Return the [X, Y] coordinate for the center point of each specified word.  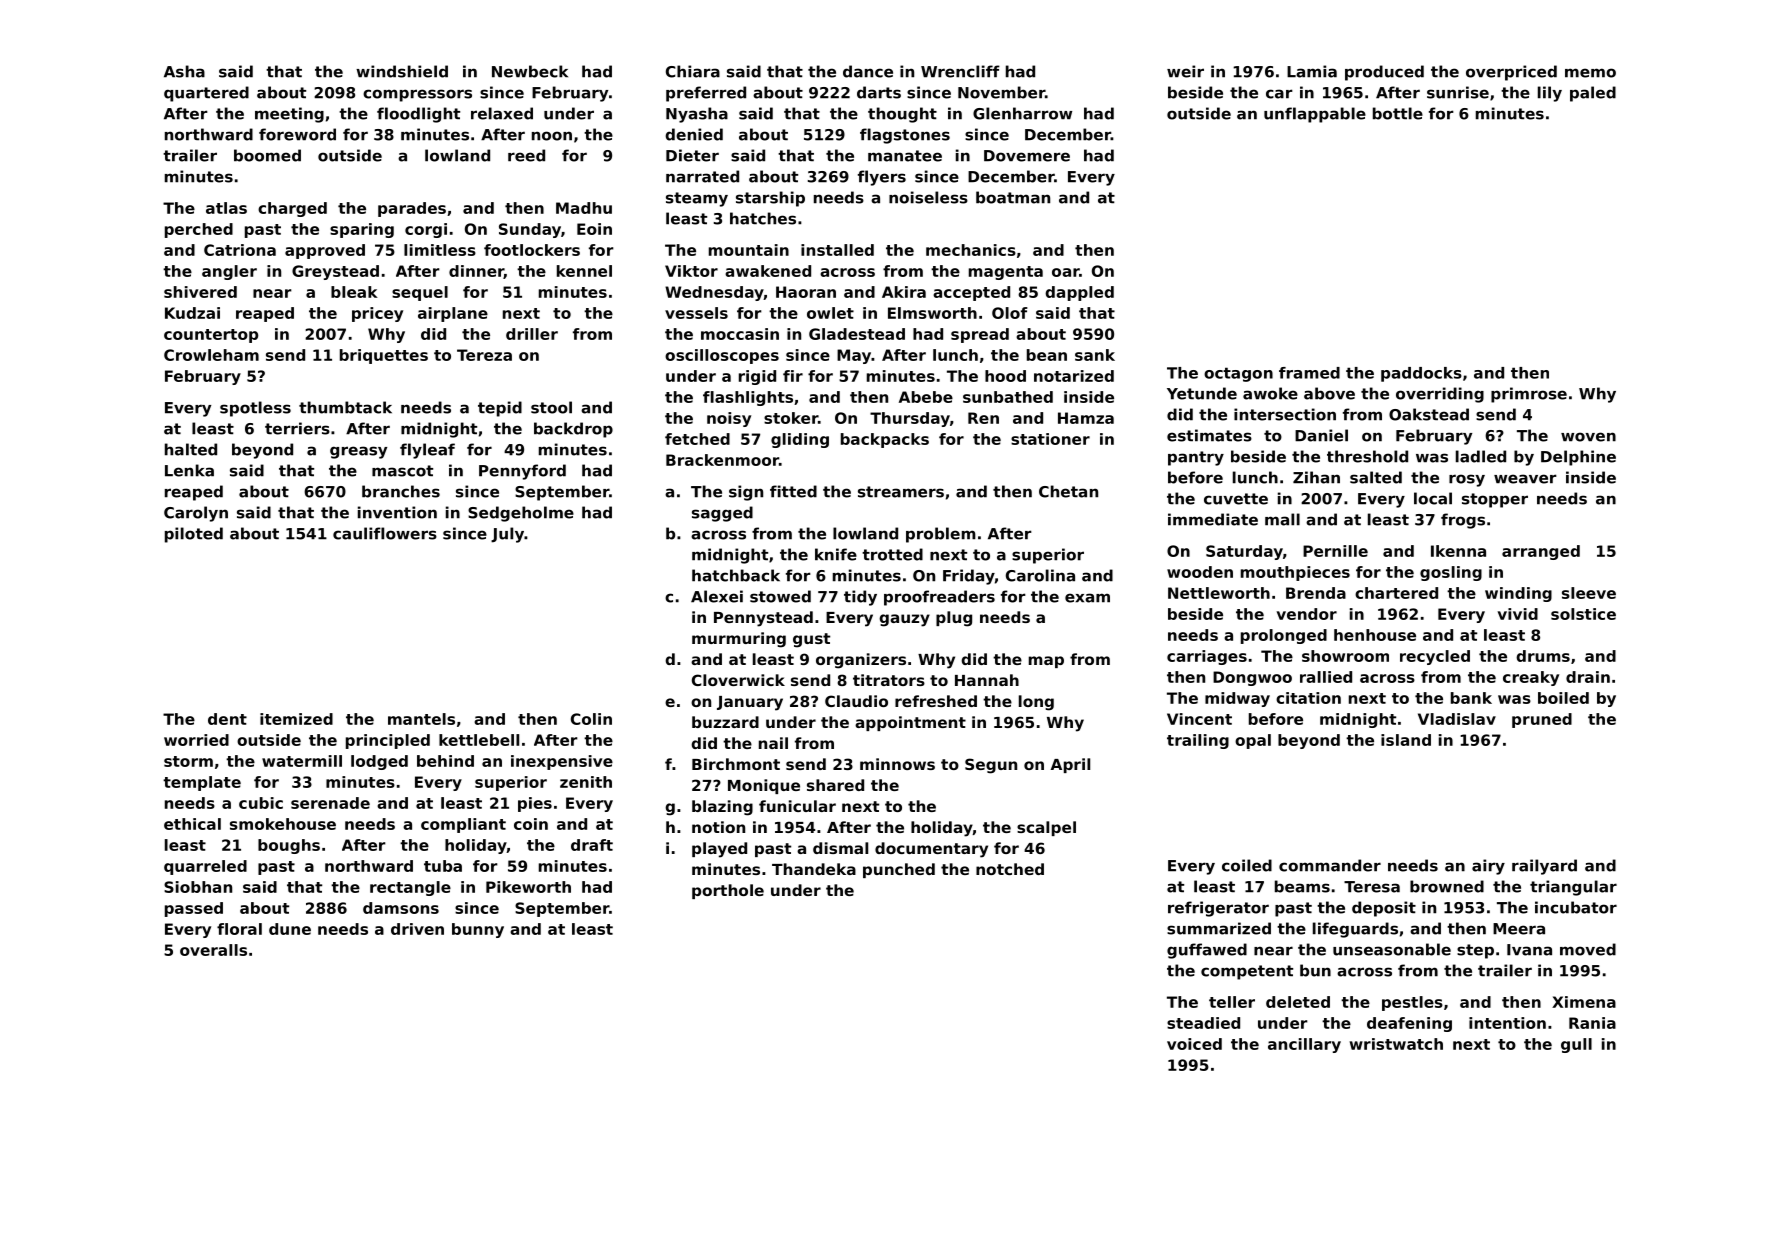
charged [292, 209]
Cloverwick [738, 680]
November [1001, 92]
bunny [478, 930]
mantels [421, 719]
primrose [1529, 395]
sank [1095, 355]
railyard [1544, 867]
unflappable [1315, 115]
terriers [297, 428]
